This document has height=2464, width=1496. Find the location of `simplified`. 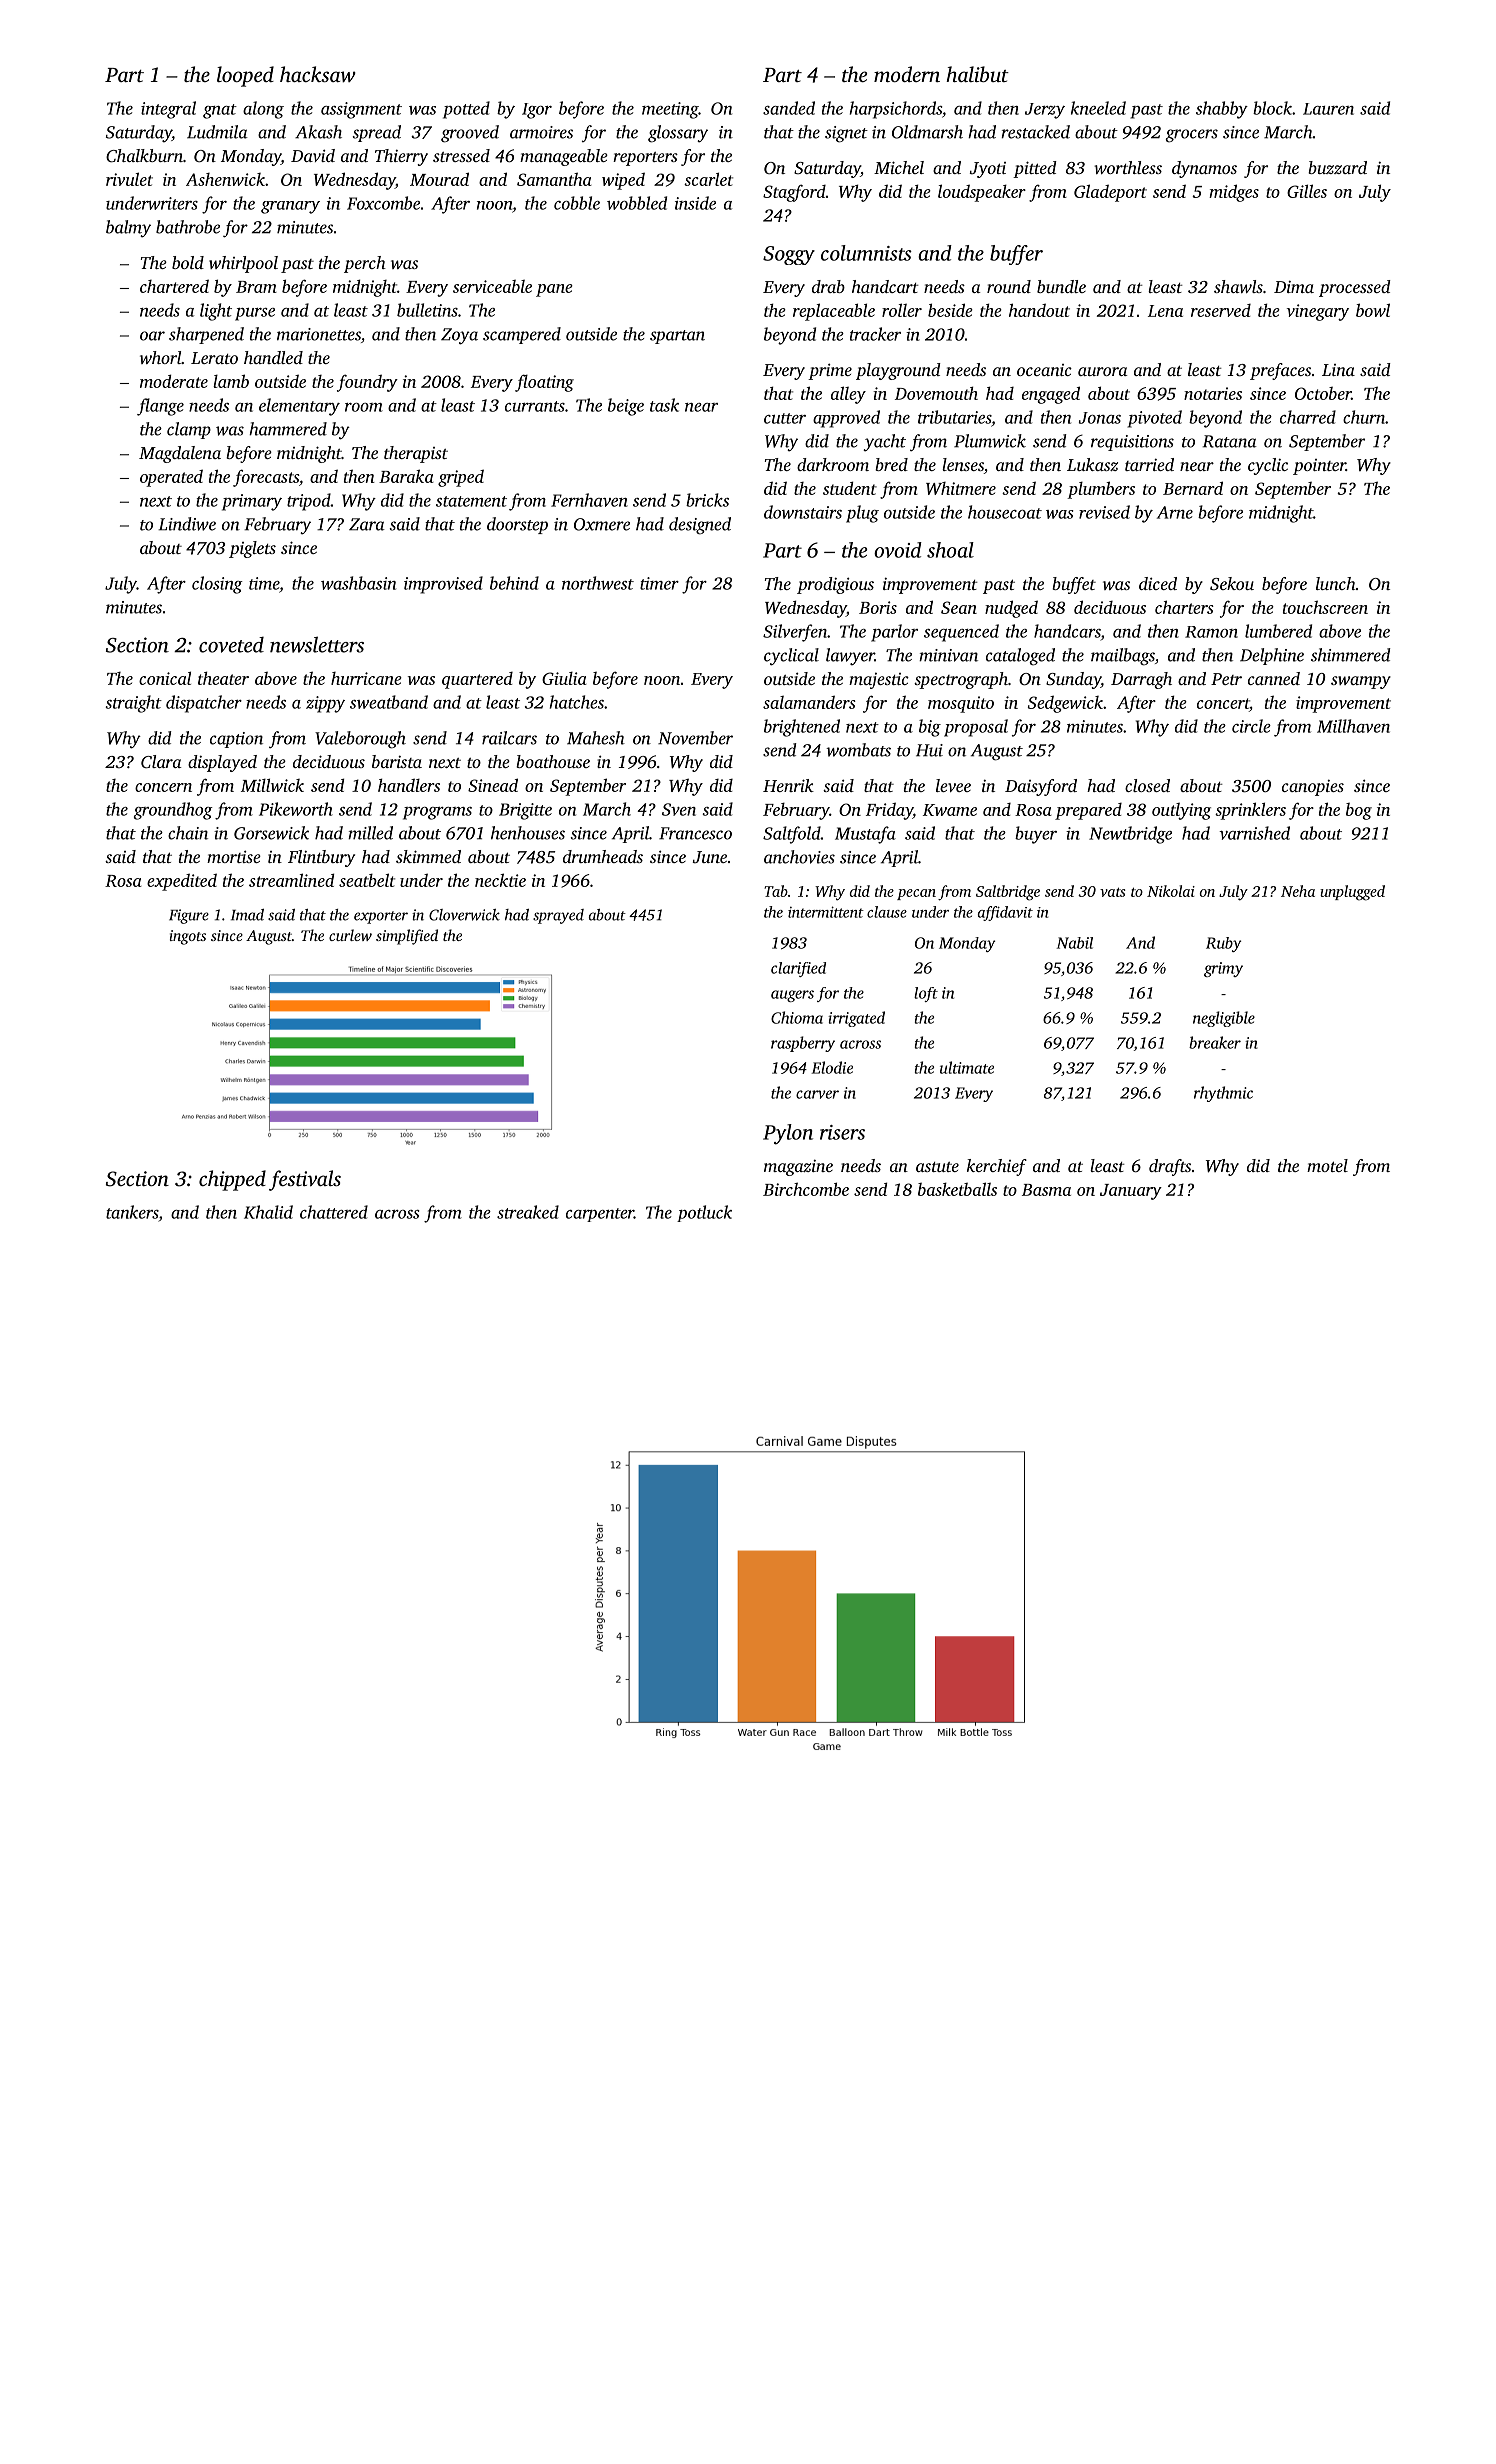

simplified is located at coordinates (407, 937).
